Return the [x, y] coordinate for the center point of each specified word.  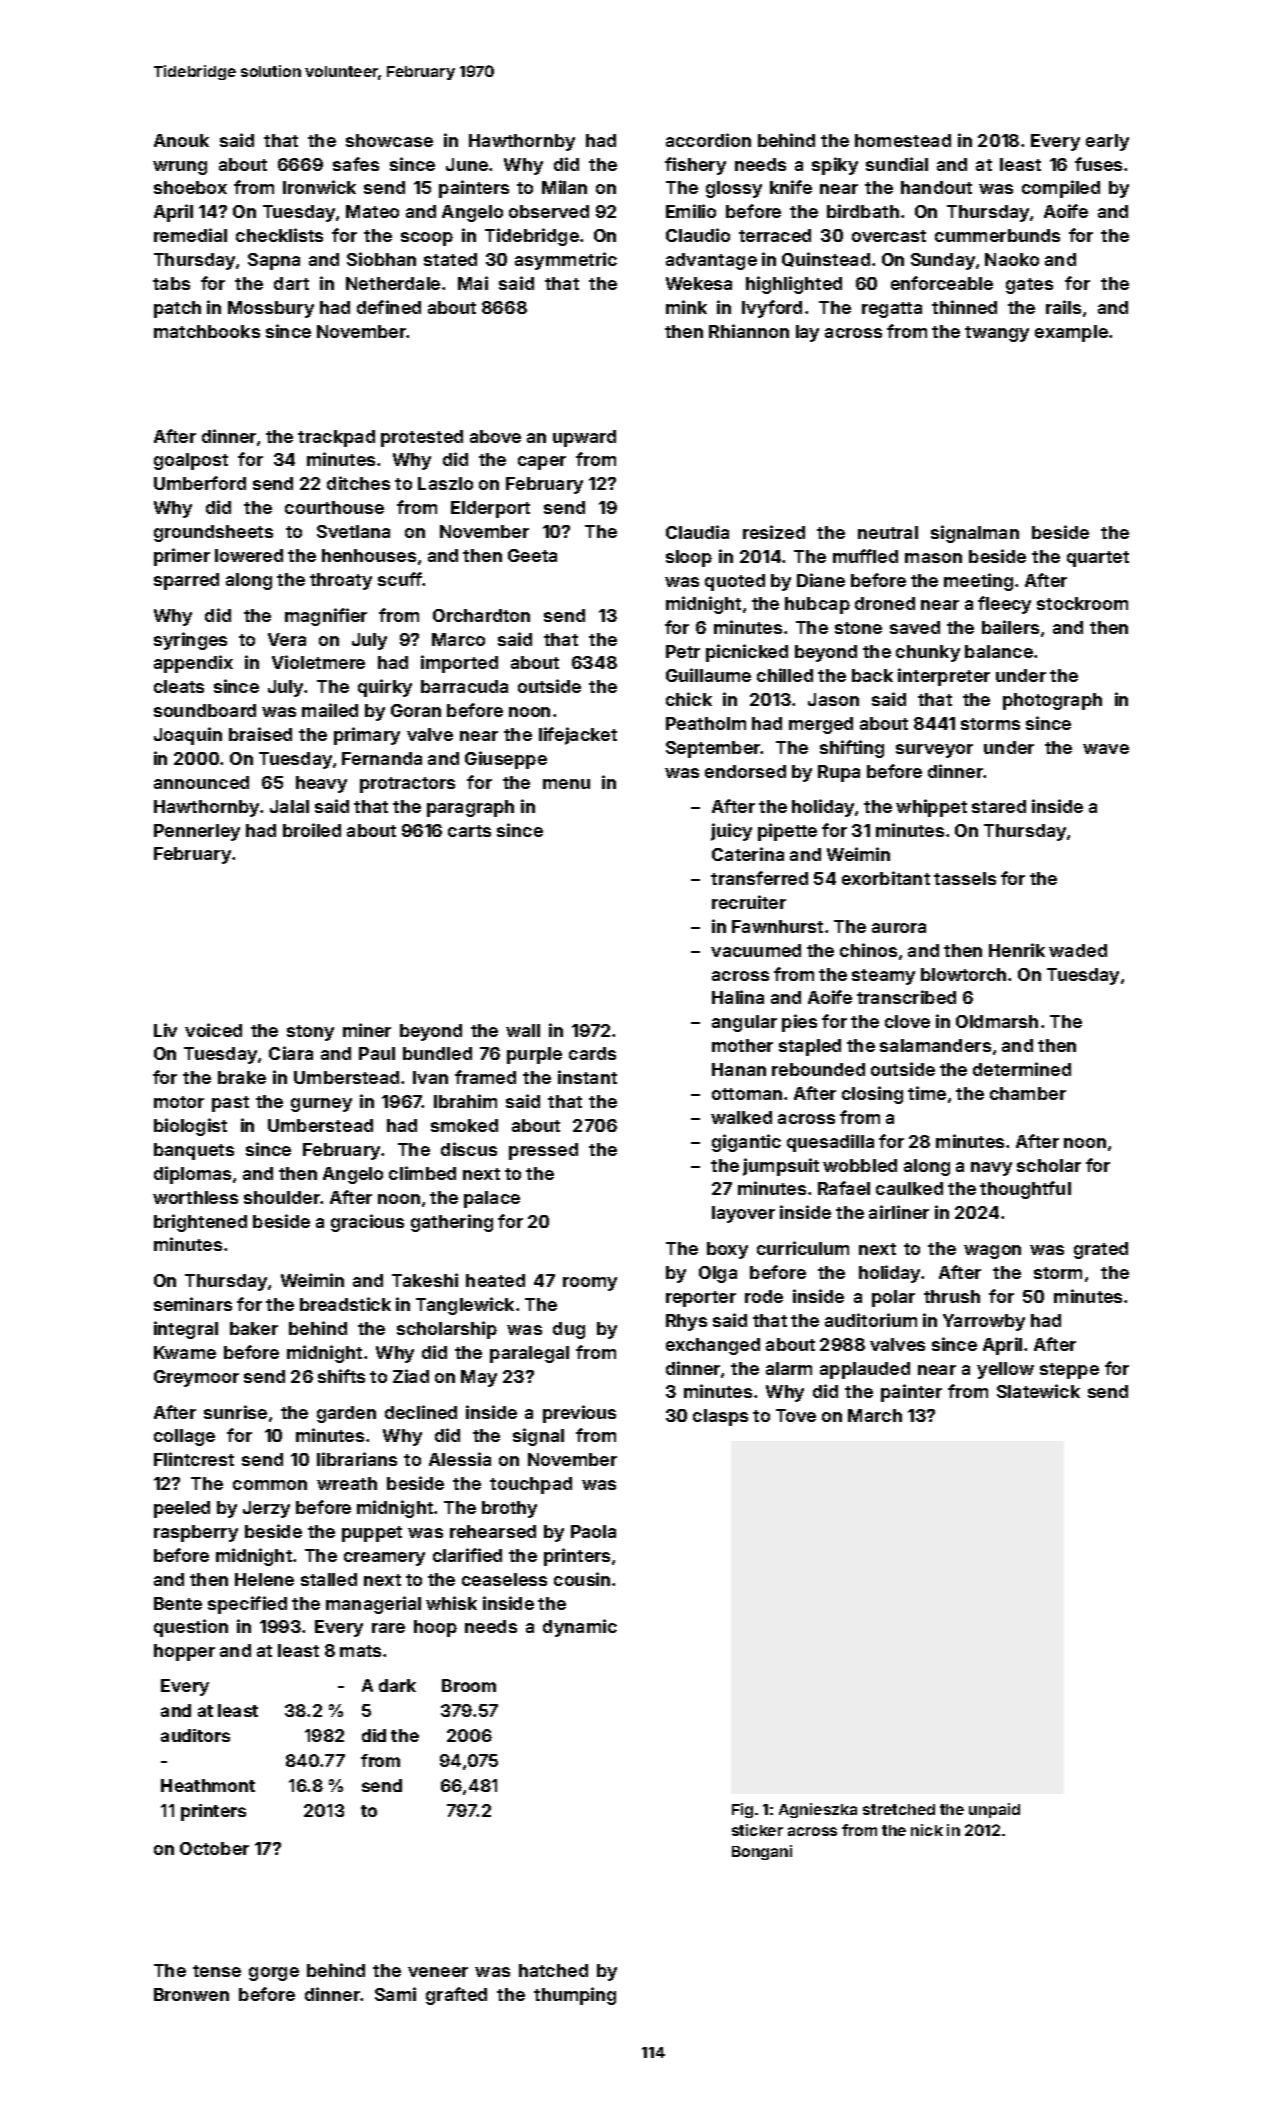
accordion [708, 140]
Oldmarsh [997, 1021]
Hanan [739, 1069]
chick [689, 699]
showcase [389, 140]
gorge [274, 1974]
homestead [903, 140]
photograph [1052, 701]
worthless [195, 1197]
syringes [190, 641]
